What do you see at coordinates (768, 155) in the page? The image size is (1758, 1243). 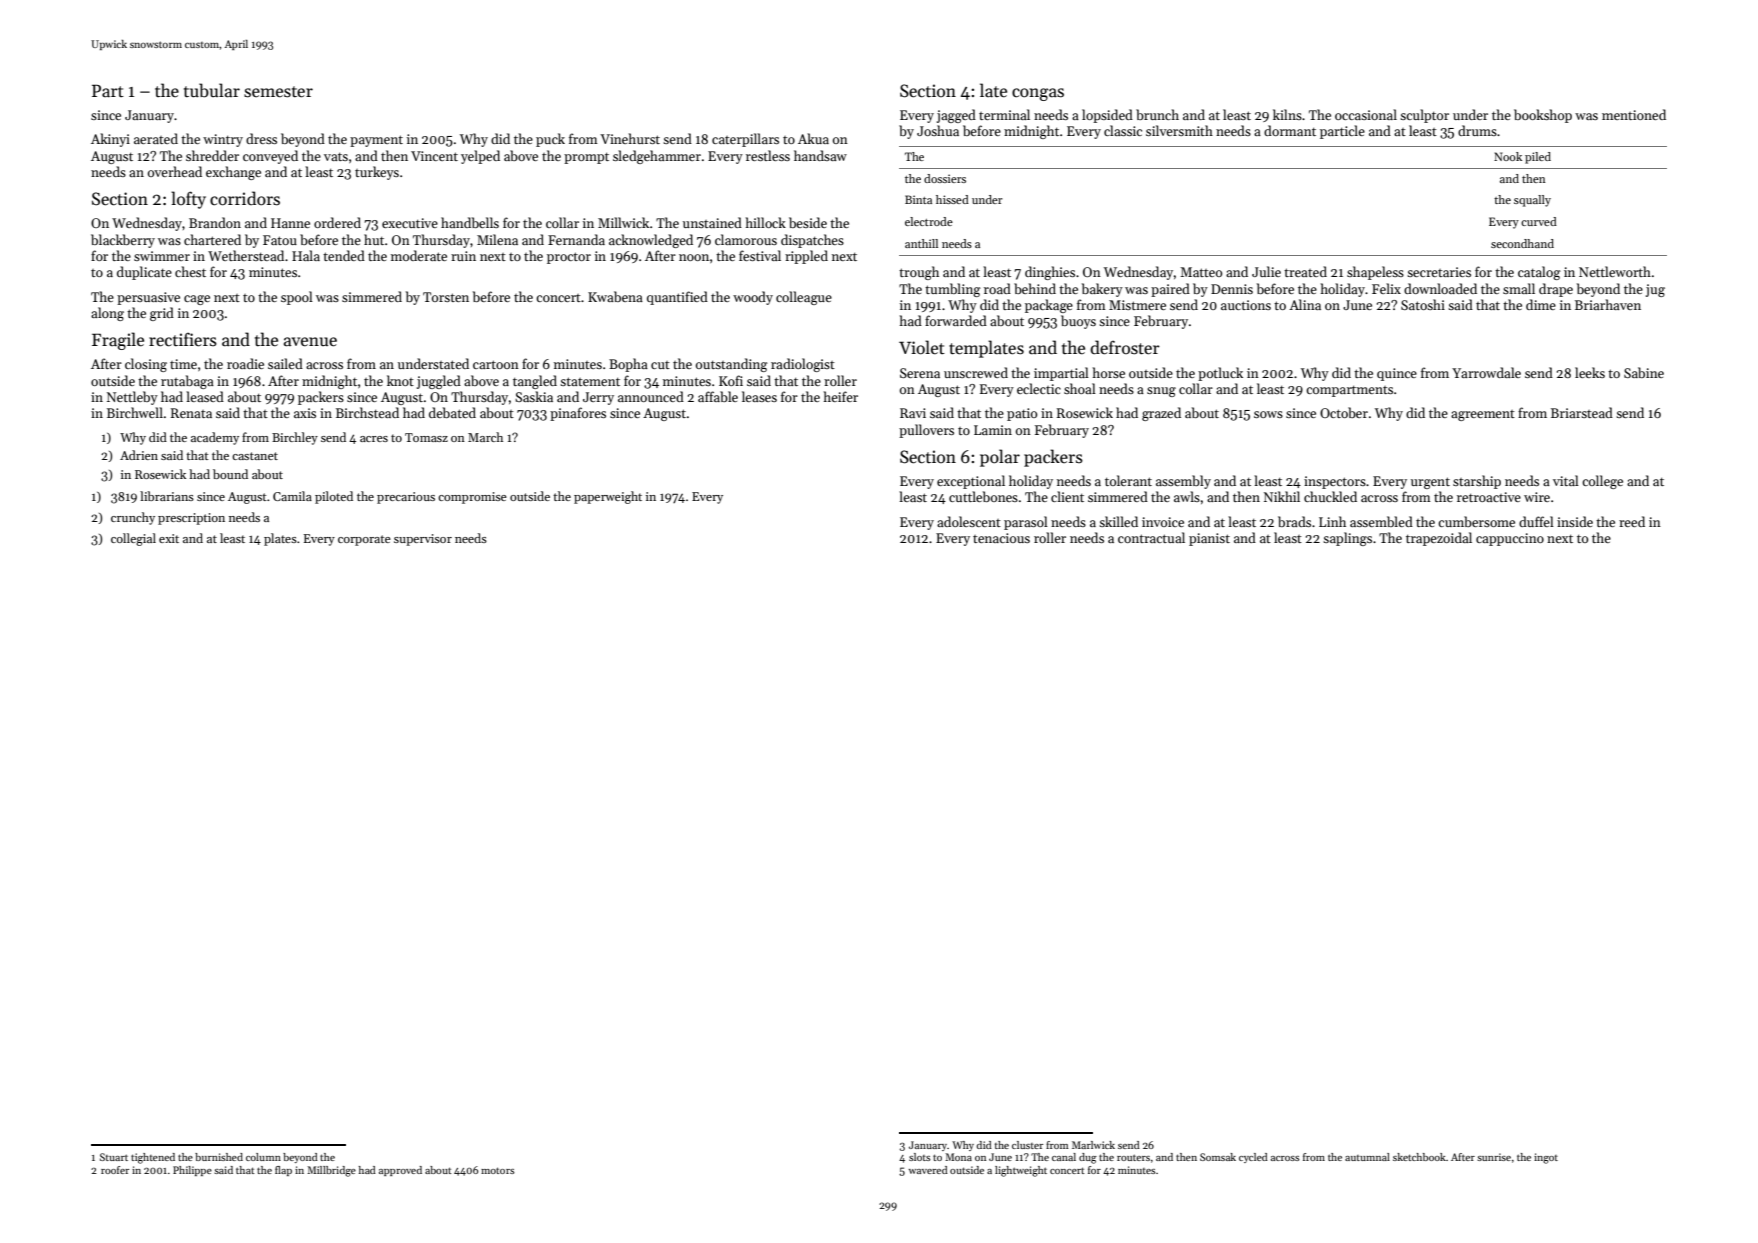 I see `restless` at bounding box center [768, 155].
